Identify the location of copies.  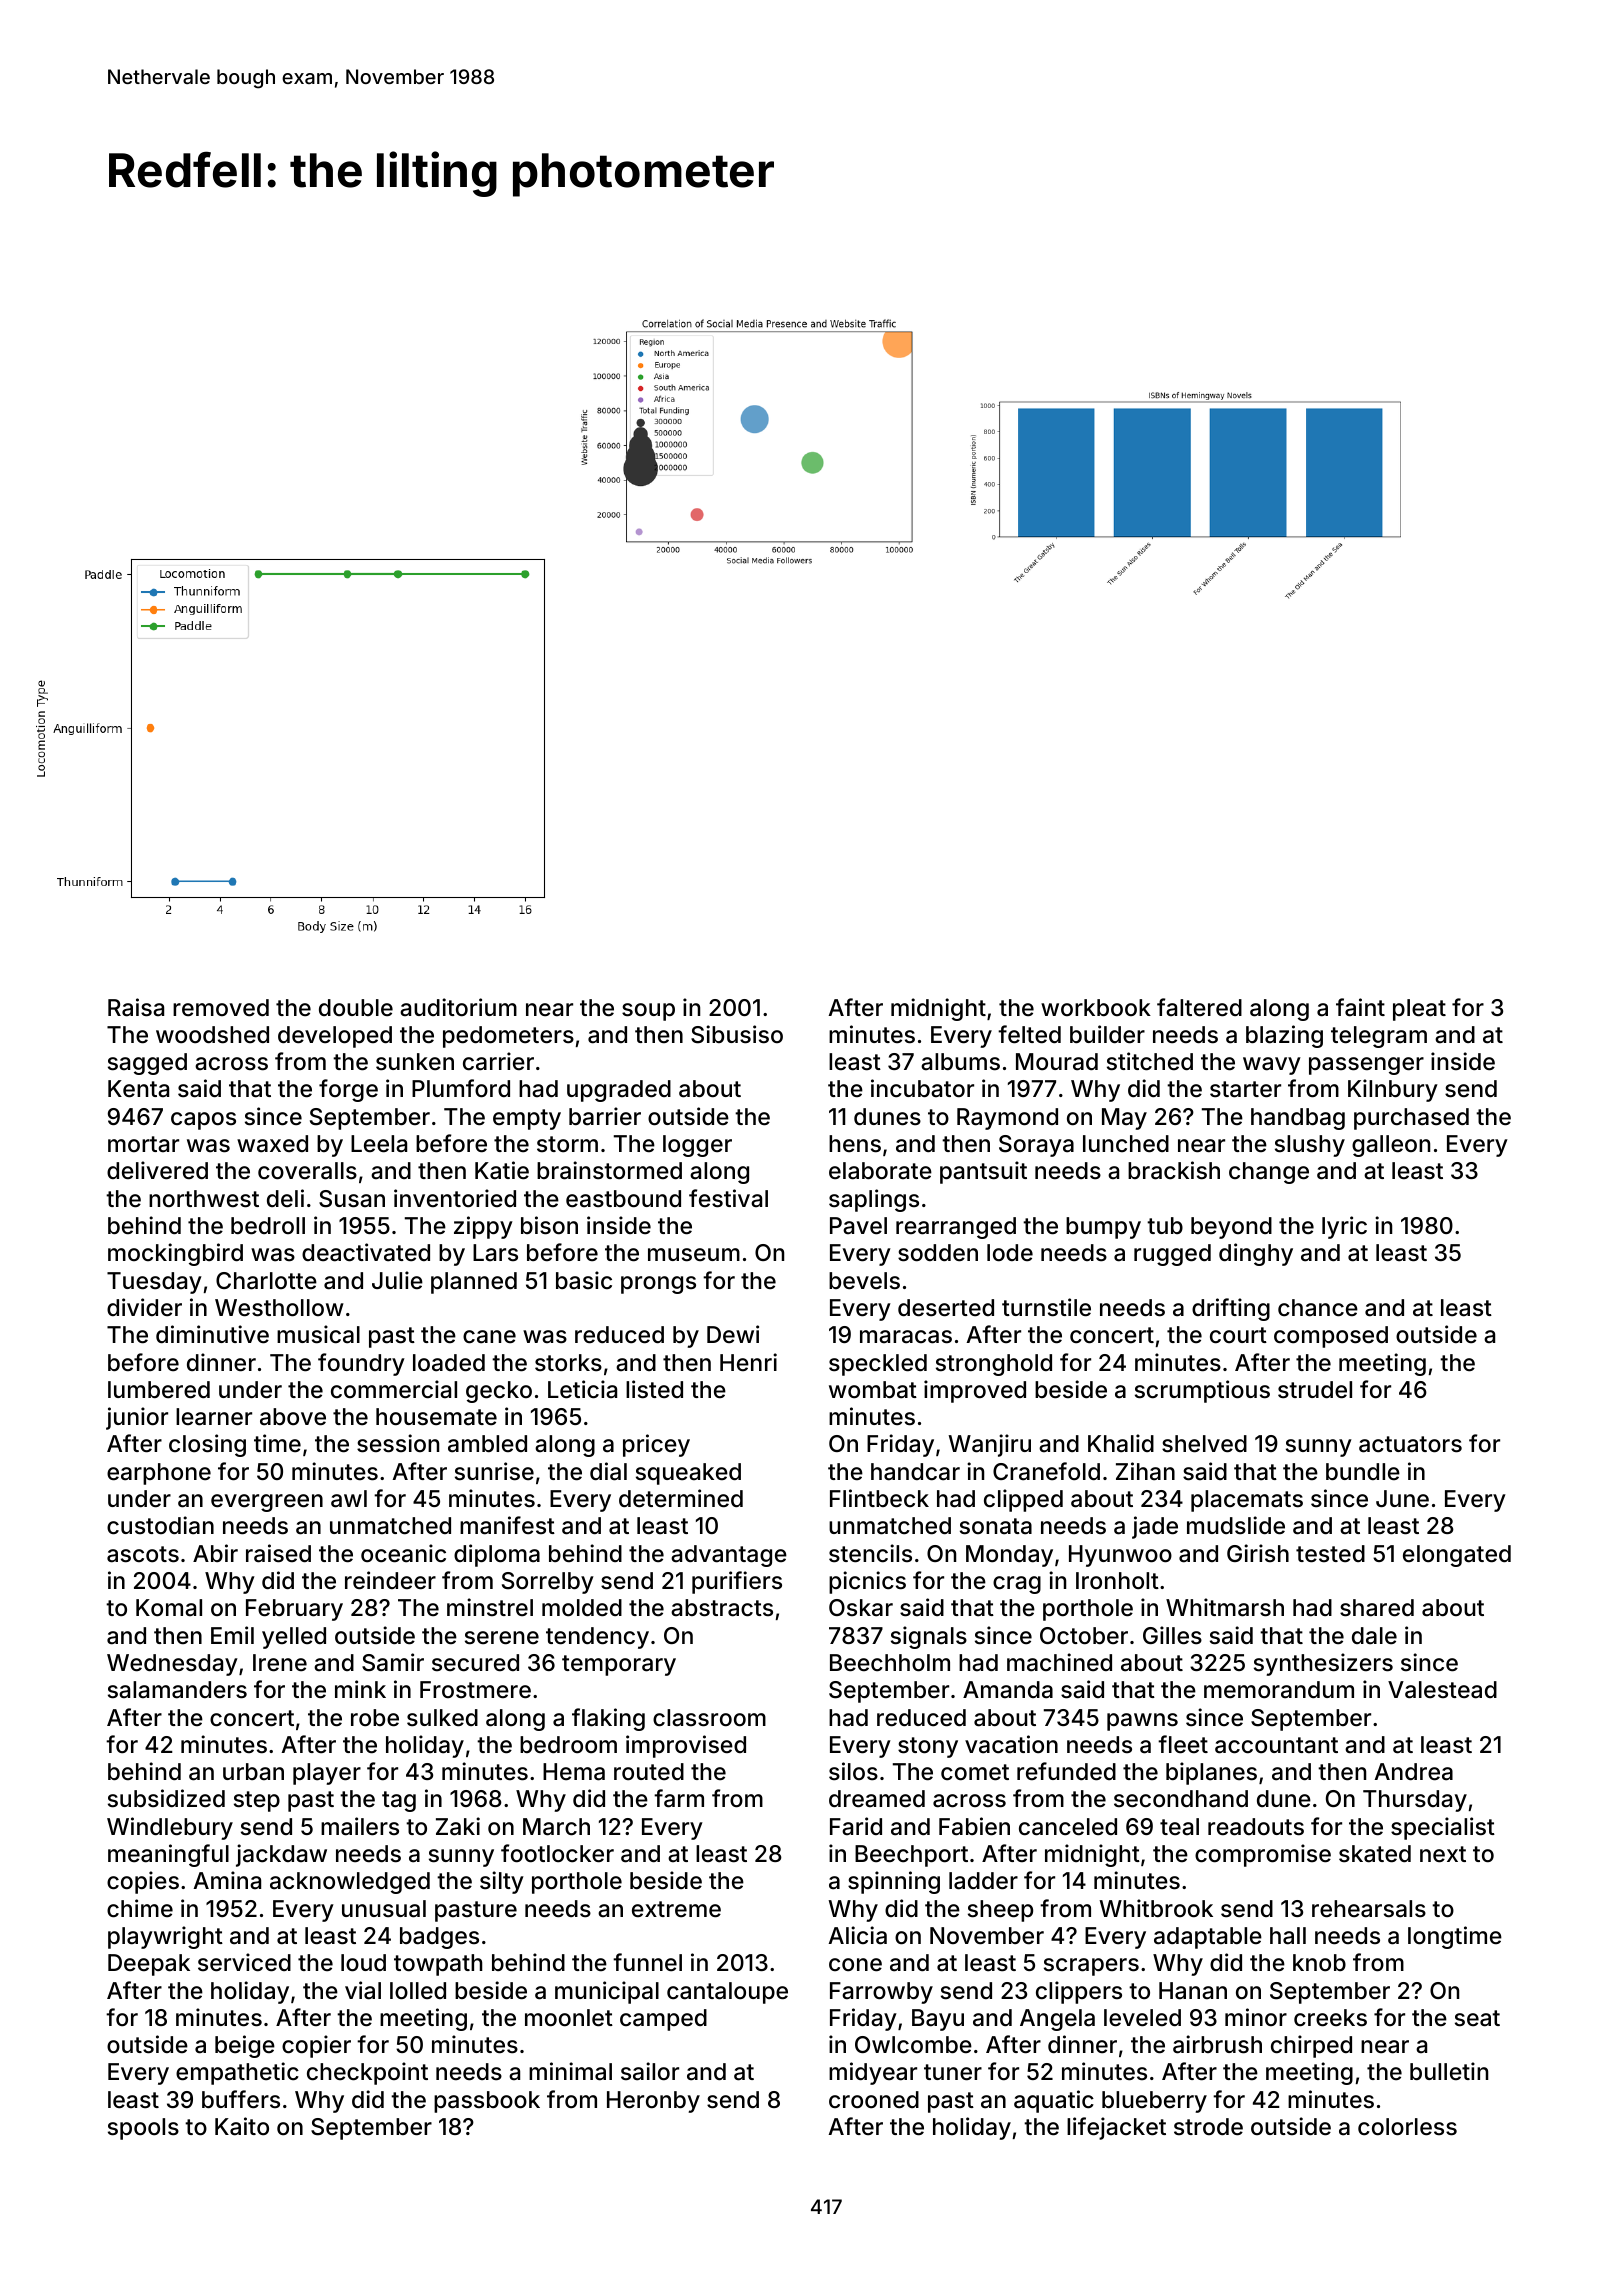
(143, 1882).
